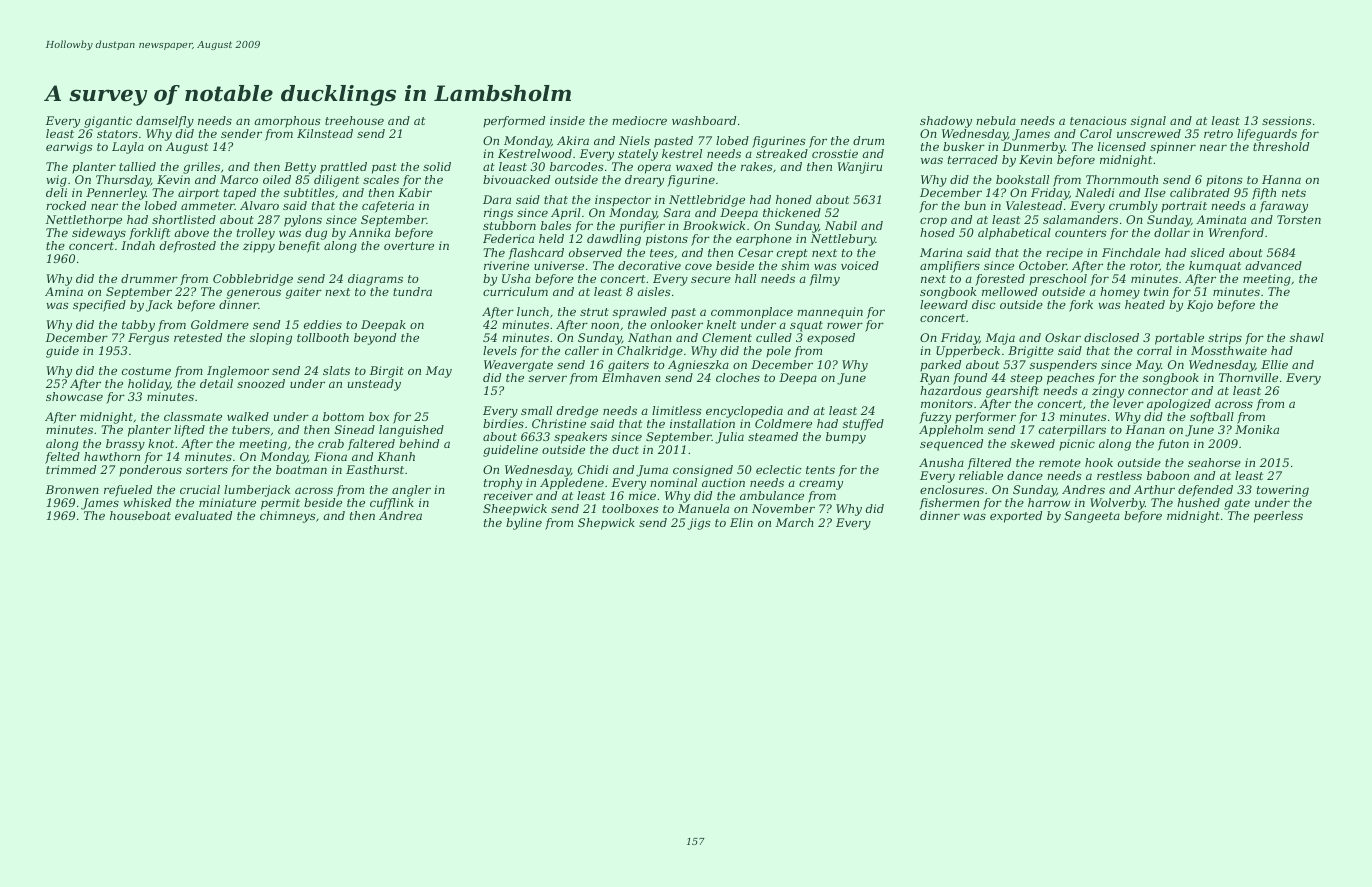 Image resolution: width=1372 pixels, height=887 pixels. Describe the element at coordinates (253, 280) in the page. I see `Cobblebridge` at that location.
